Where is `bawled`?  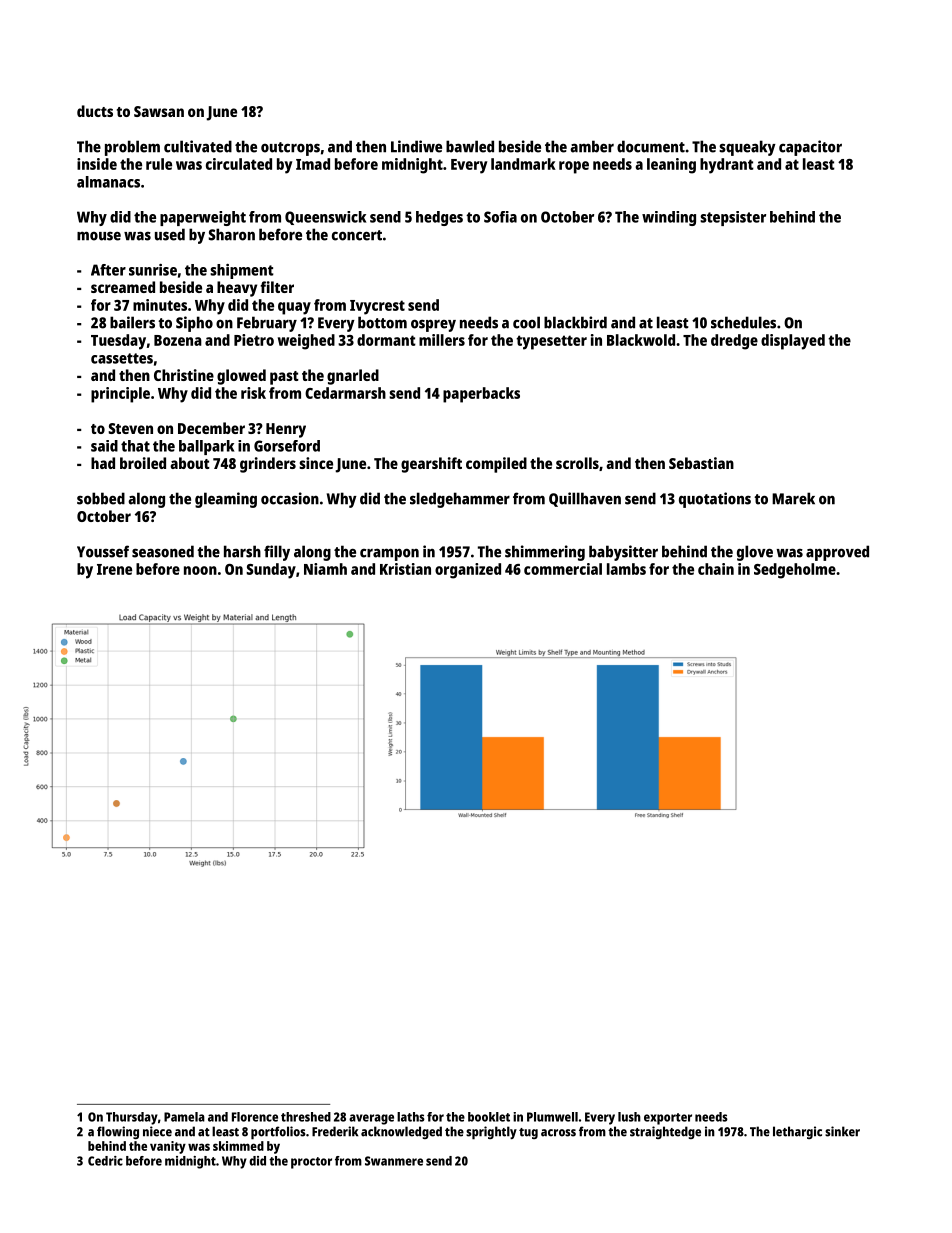
bawled is located at coordinates (470, 146).
